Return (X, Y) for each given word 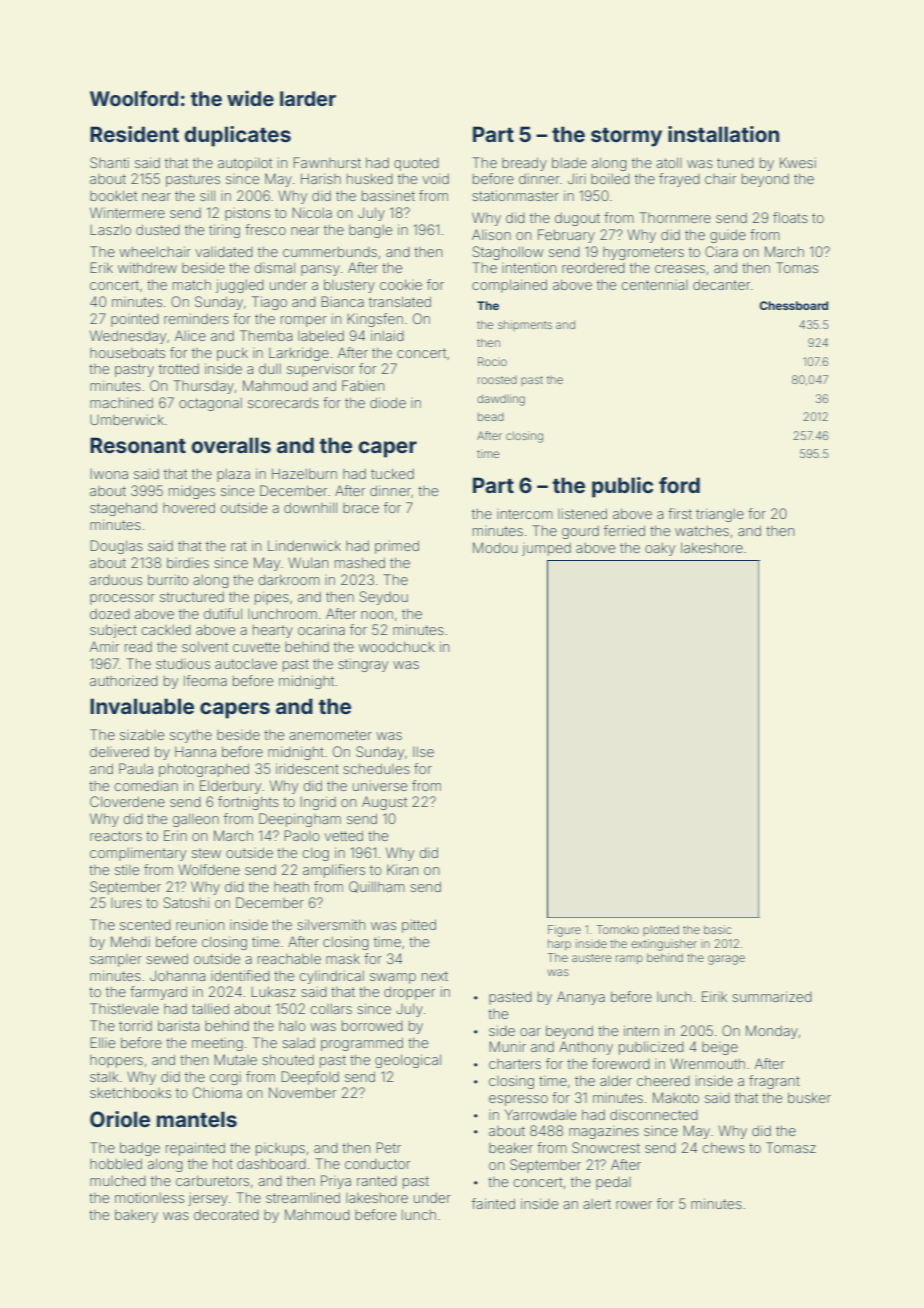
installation (723, 134)
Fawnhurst (327, 162)
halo (292, 1026)
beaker (511, 1147)
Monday (772, 1032)
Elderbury (230, 787)
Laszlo (110, 229)
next (435, 976)
